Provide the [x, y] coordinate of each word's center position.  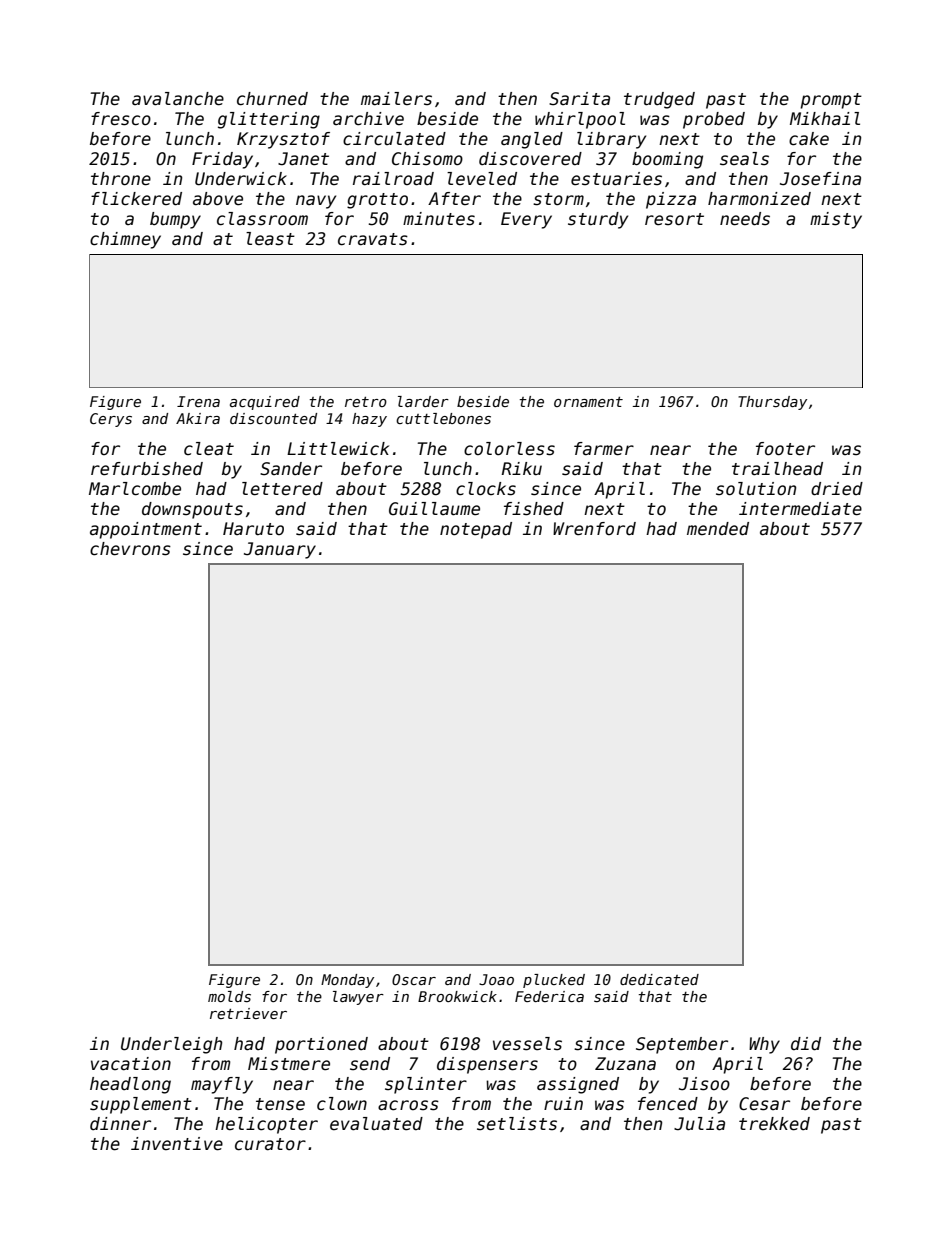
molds [229, 996]
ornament [588, 402]
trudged [659, 100]
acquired [265, 403]
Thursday [772, 403]
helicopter [266, 1125]
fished [534, 509]
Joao [496, 979]
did [806, 1044]
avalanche [178, 99]
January [280, 550]
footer [785, 449]
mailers [396, 99]
